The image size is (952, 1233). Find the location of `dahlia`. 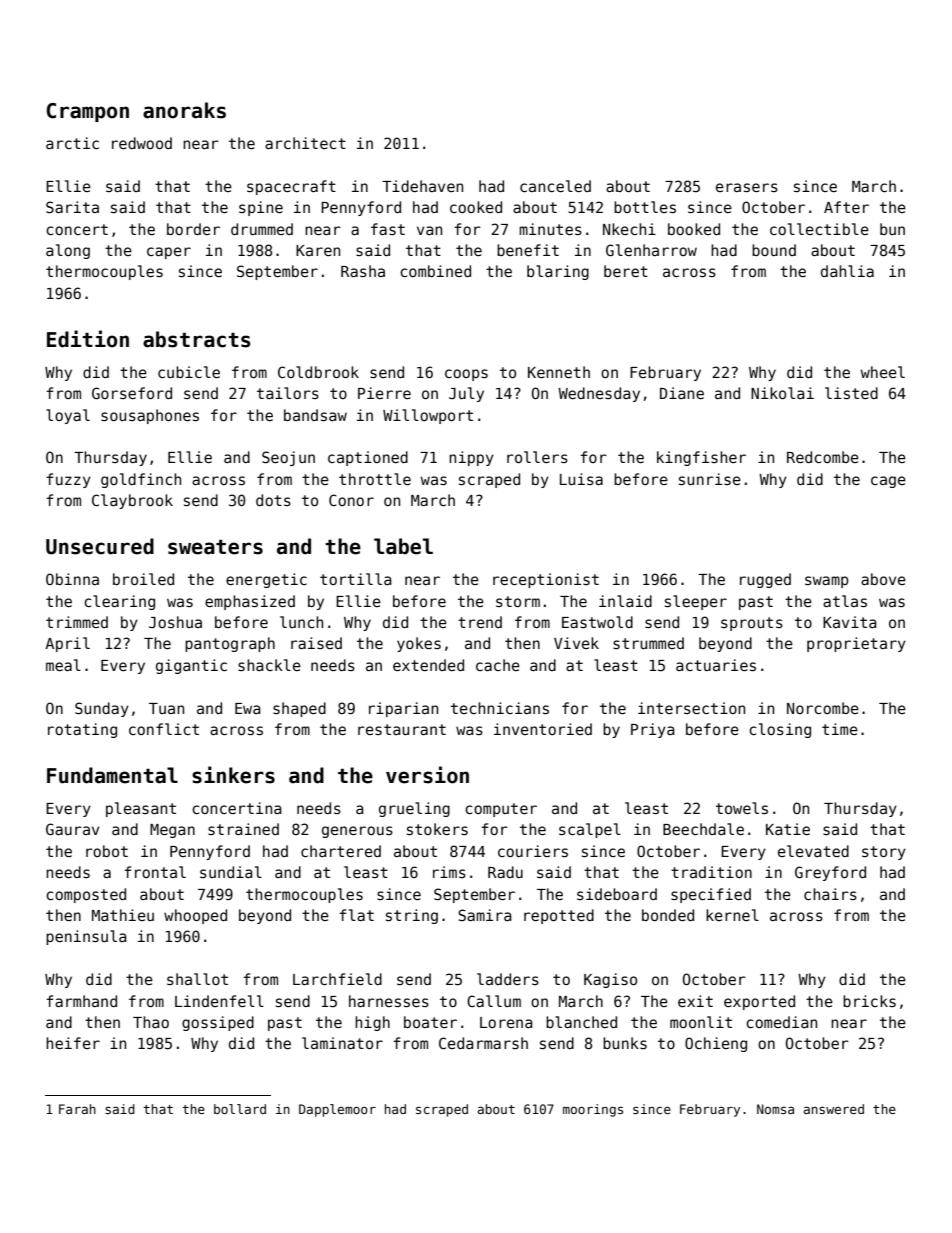

dahlia is located at coordinates (847, 271).
